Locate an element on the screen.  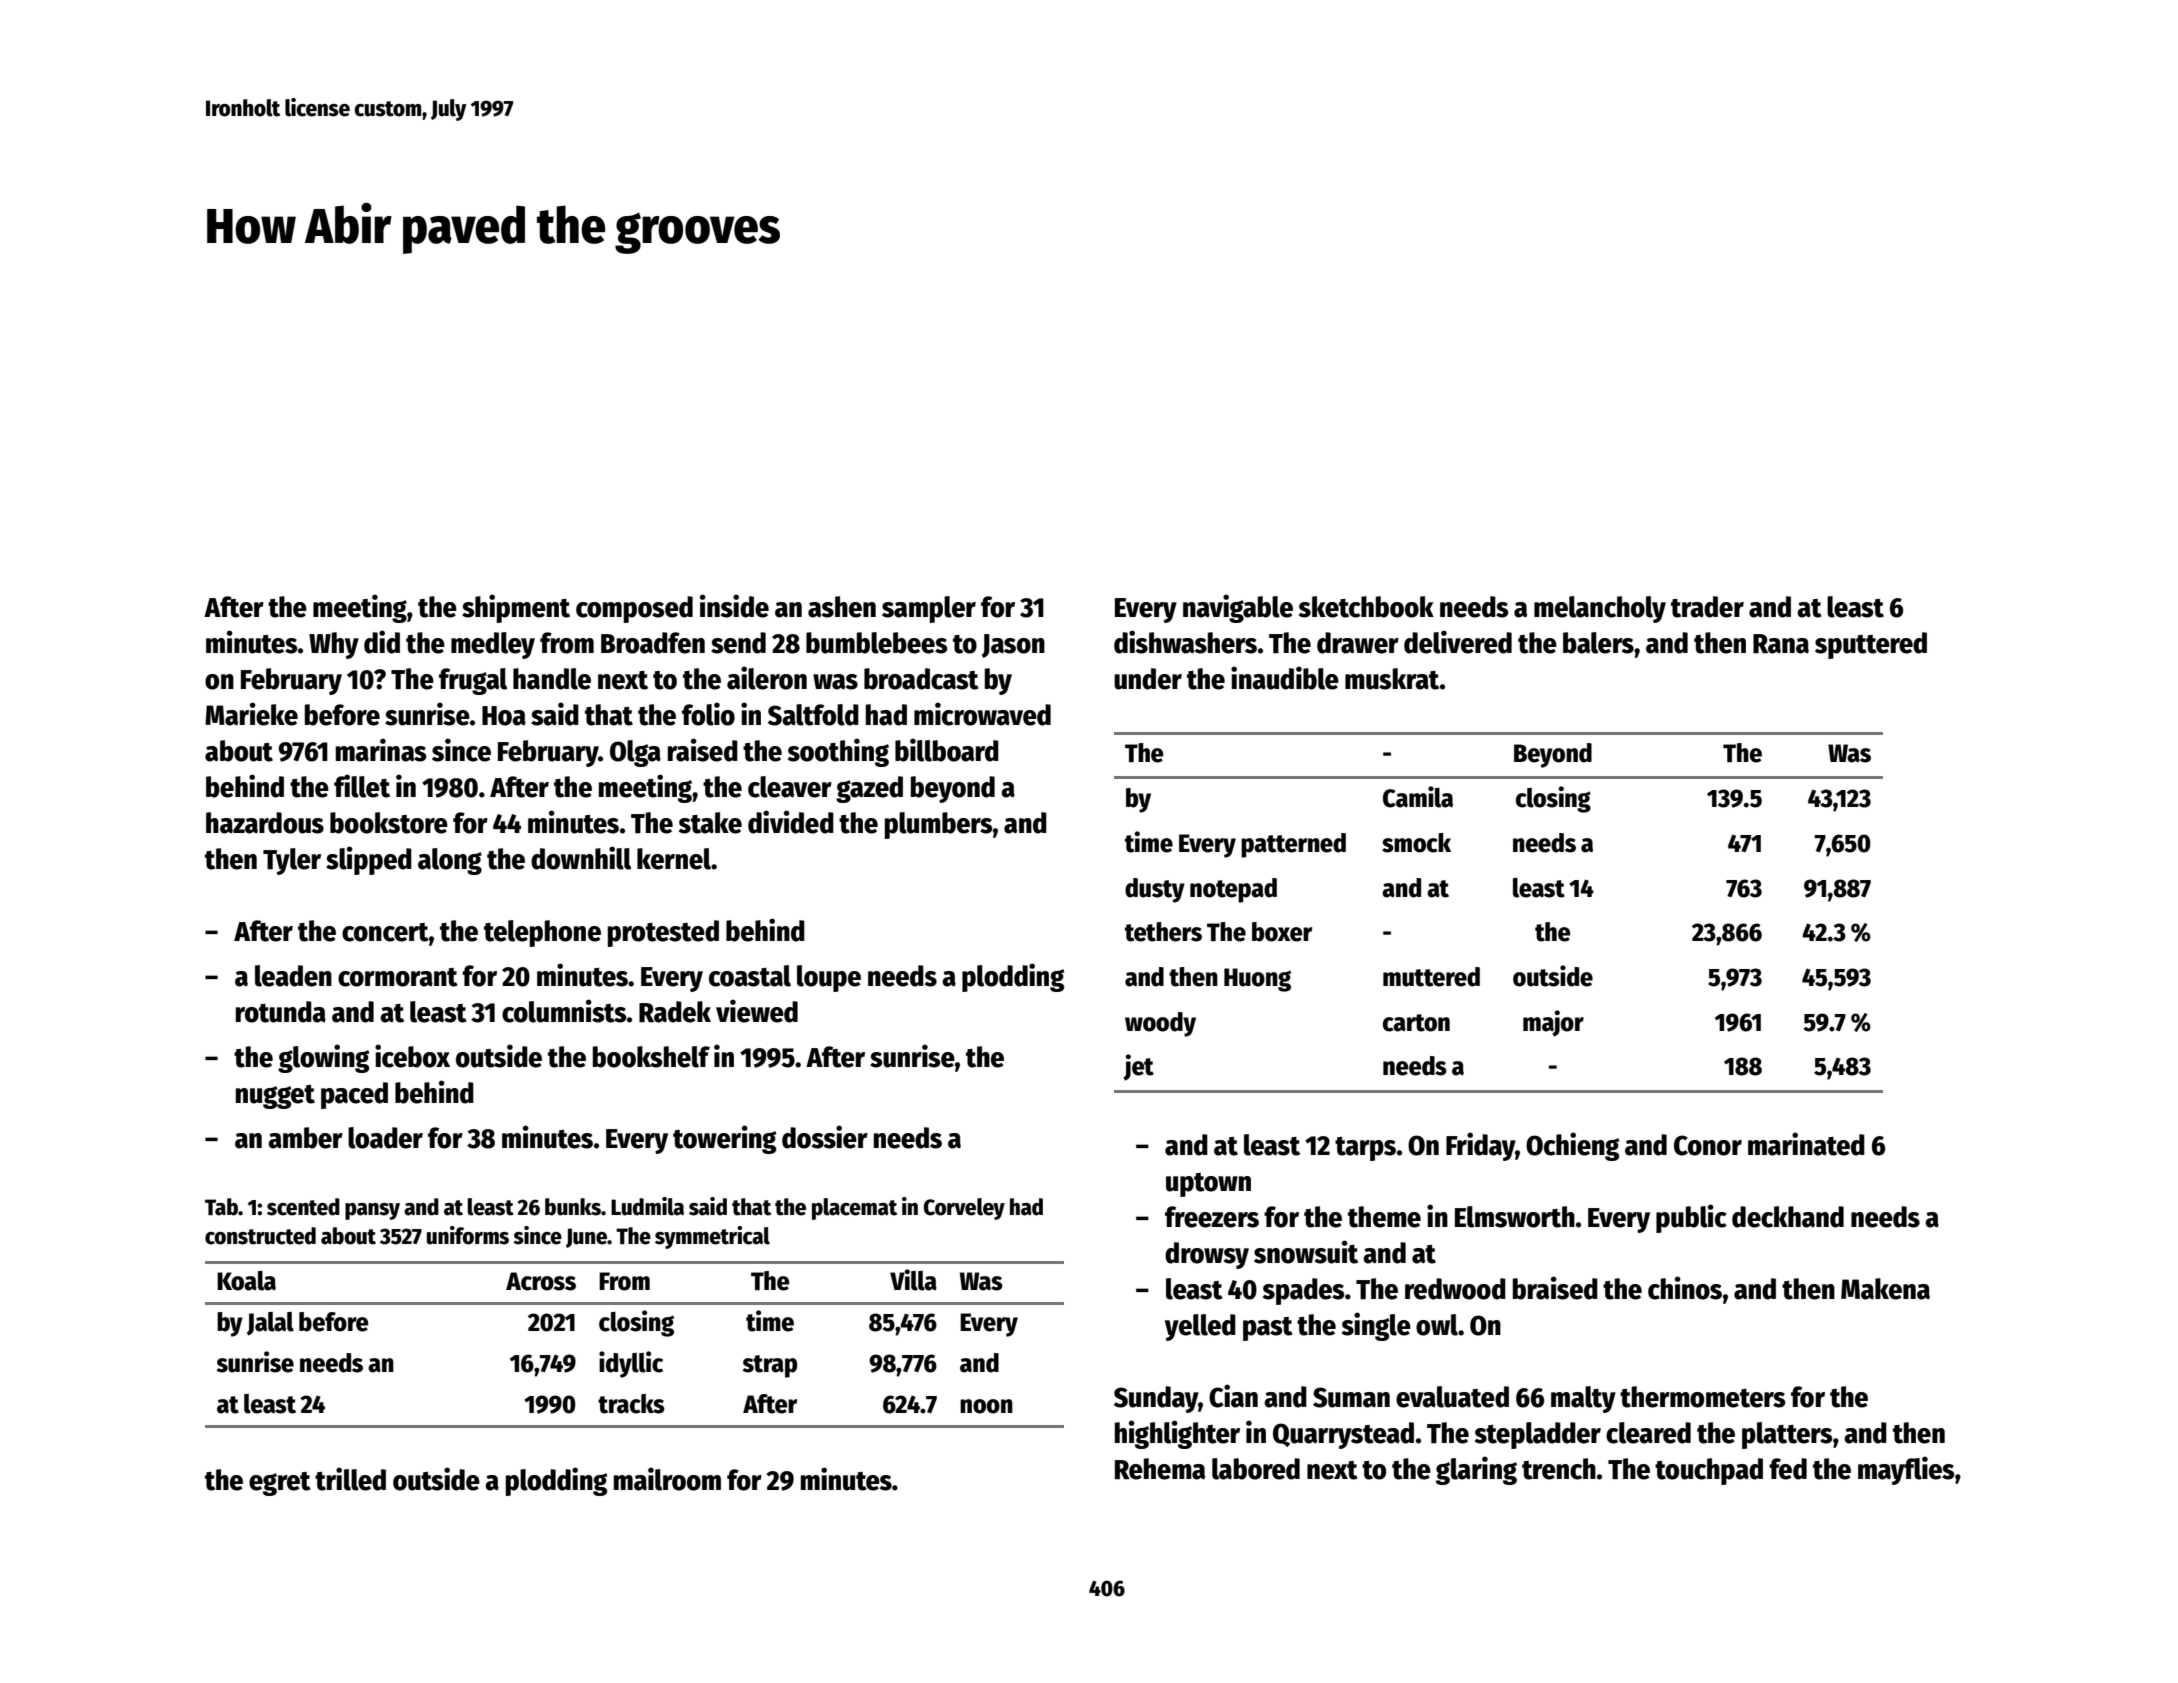
major is located at coordinates (1553, 1023).
